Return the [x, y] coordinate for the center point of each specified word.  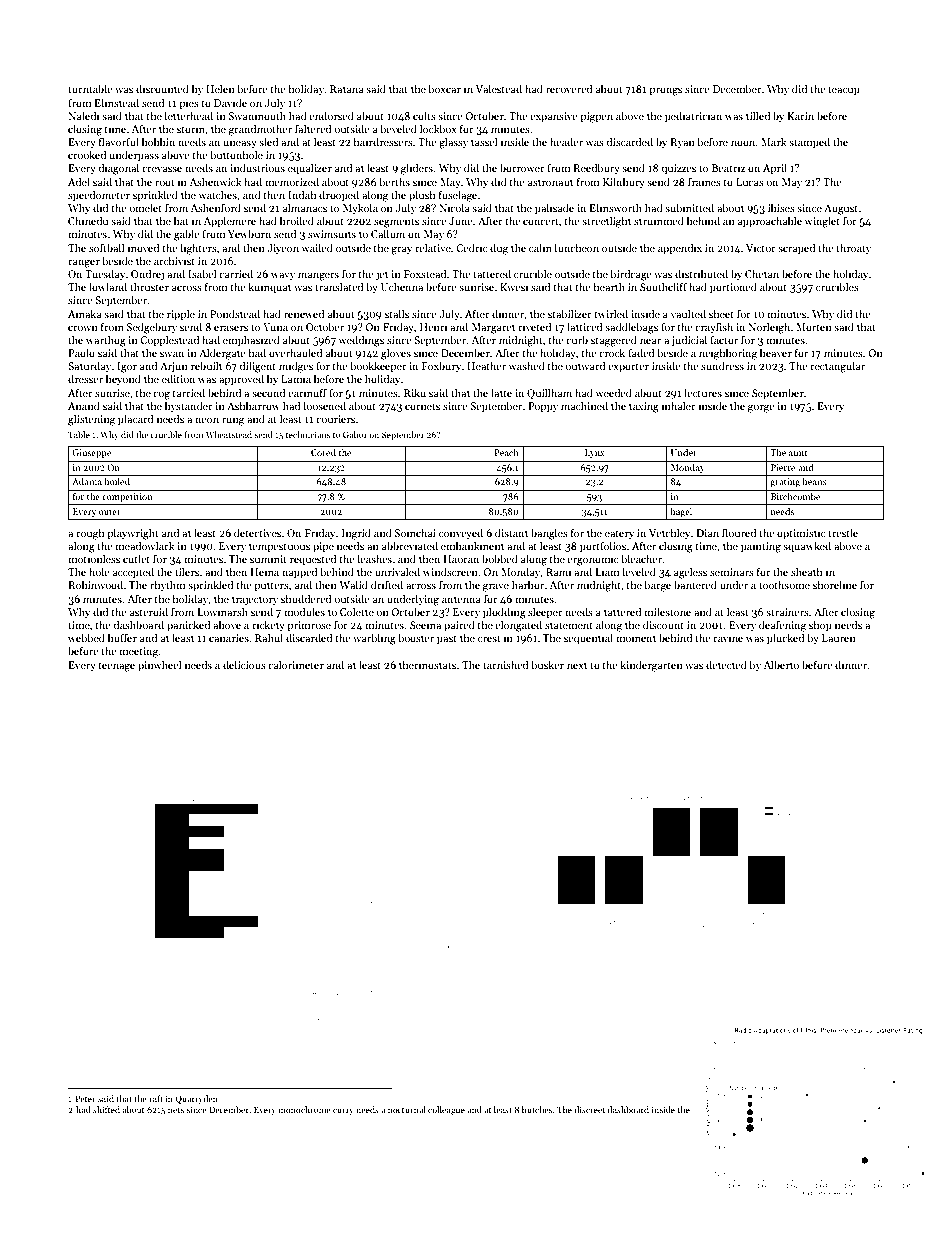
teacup [844, 90]
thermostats [427, 664]
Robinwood [95, 584]
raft [156, 1098]
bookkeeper [378, 366]
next [577, 665]
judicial [689, 341]
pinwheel [159, 666]
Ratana [347, 89]
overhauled [295, 352]
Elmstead [117, 102]
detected [726, 664]
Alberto [781, 664]
